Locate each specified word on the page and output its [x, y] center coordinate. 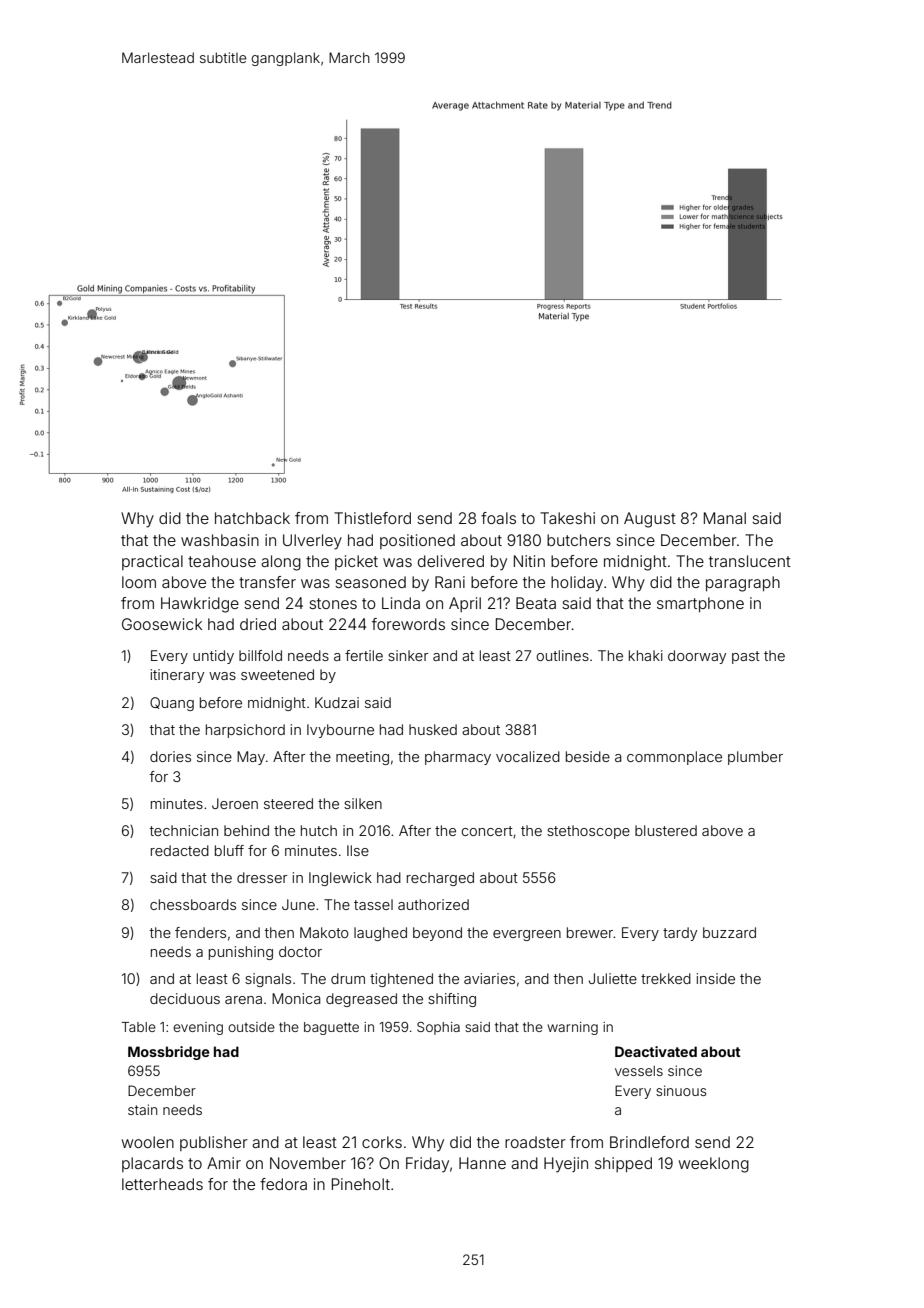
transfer [267, 582]
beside [588, 756]
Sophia [438, 1028]
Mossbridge [169, 1053]
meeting [362, 758]
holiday [577, 584]
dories [170, 756]
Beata [536, 603]
